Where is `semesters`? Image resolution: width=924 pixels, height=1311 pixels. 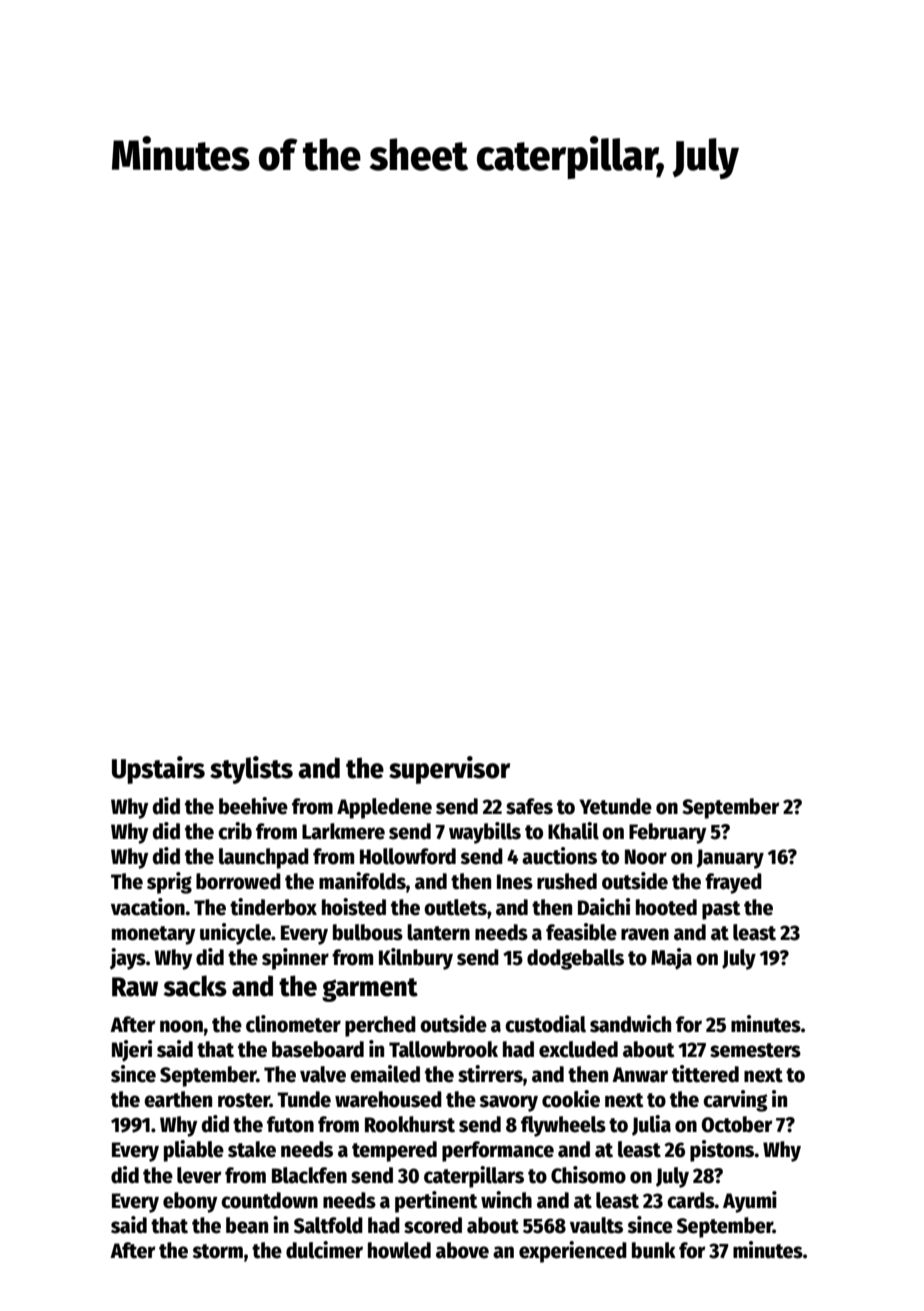
semesters is located at coordinates (755, 1050).
